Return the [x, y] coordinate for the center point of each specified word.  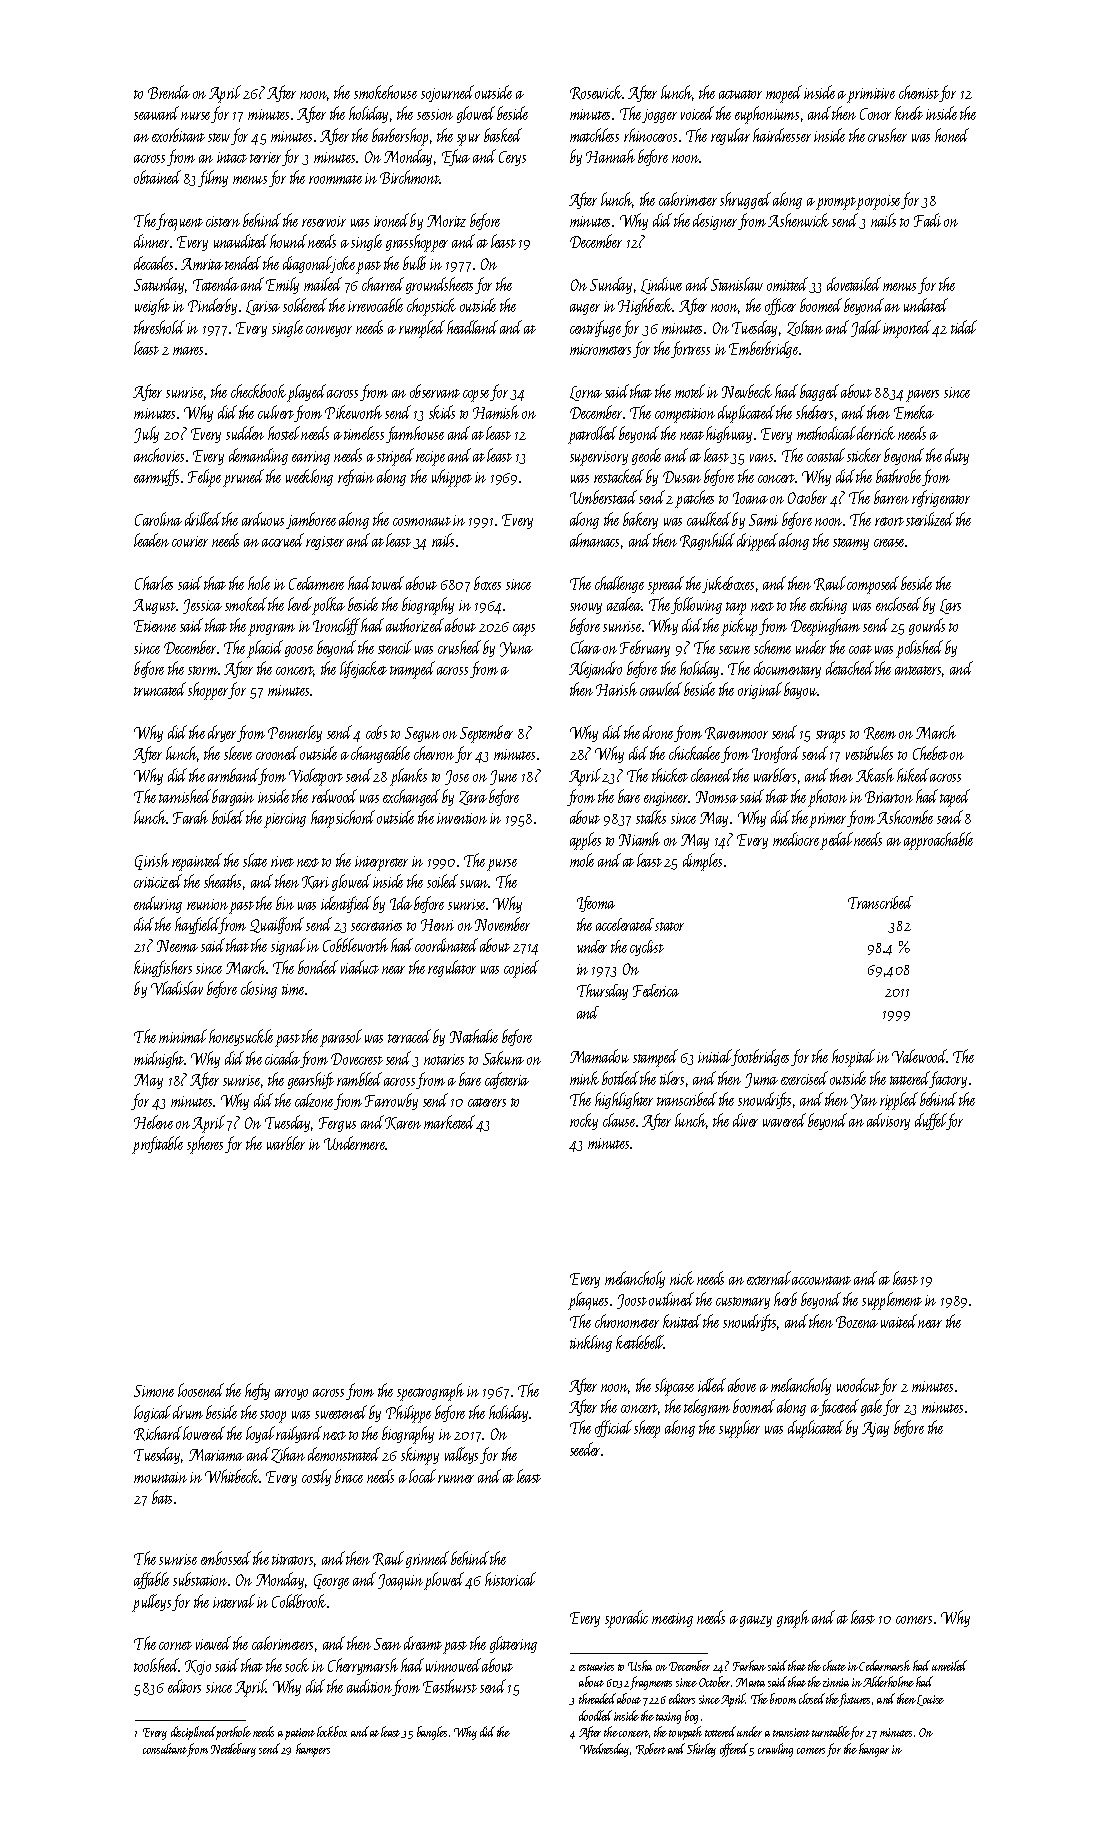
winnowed [453, 1665]
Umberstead [603, 497]
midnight [159, 1059]
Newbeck [747, 391]
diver [745, 1120]
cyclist [647, 948]
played [306, 393]
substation [200, 1579]
